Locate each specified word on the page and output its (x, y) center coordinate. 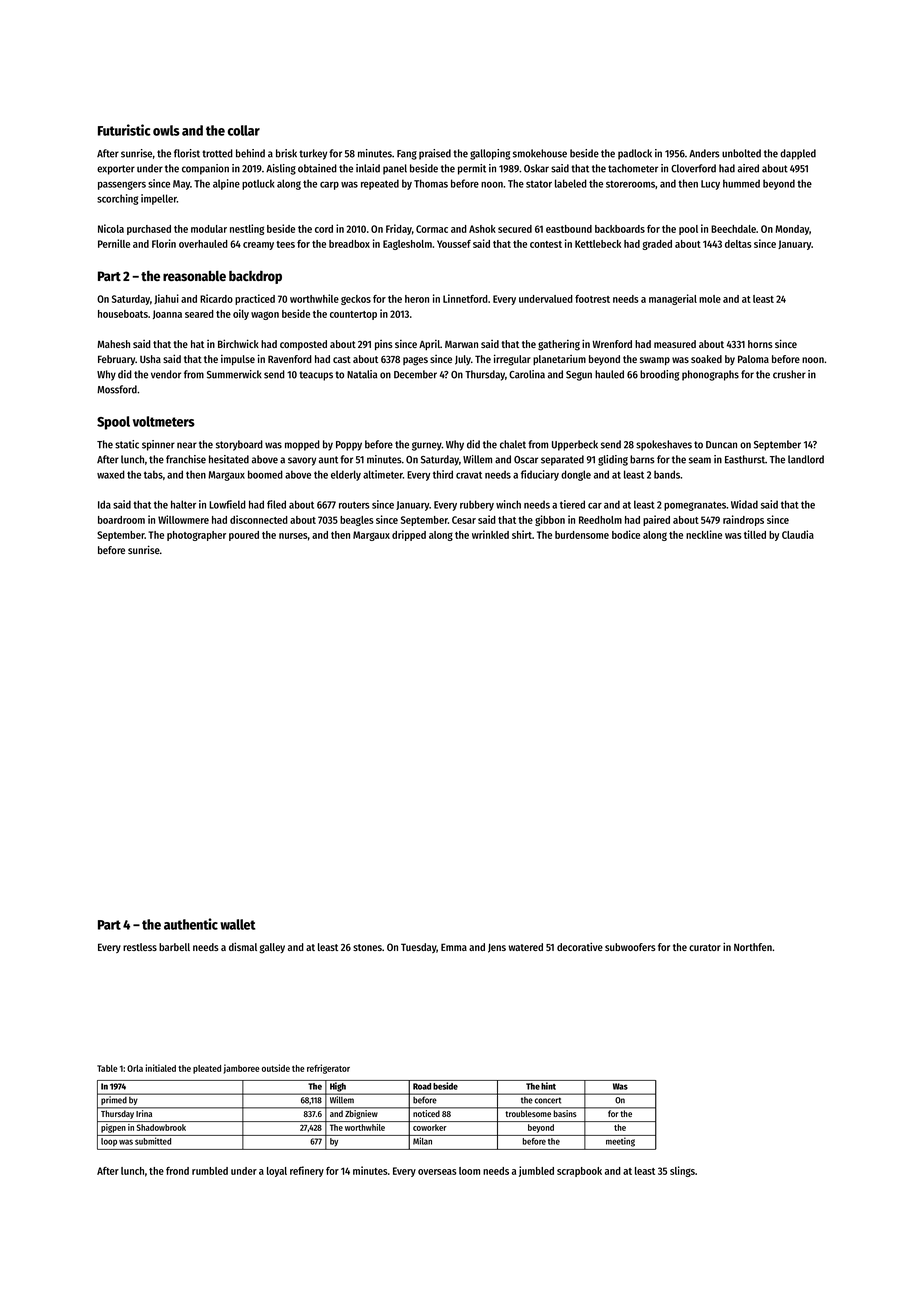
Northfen (753, 947)
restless (140, 947)
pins (384, 345)
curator (705, 947)
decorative (580, 946)
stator (539, 184)
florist (187, 153)
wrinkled (490, 534)
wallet (237, 924)
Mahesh (113, 344)
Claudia (798, 534)
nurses (293, 536)
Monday (792, 230)
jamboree (241, 1069)
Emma (454, 947)
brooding (659, 375)
